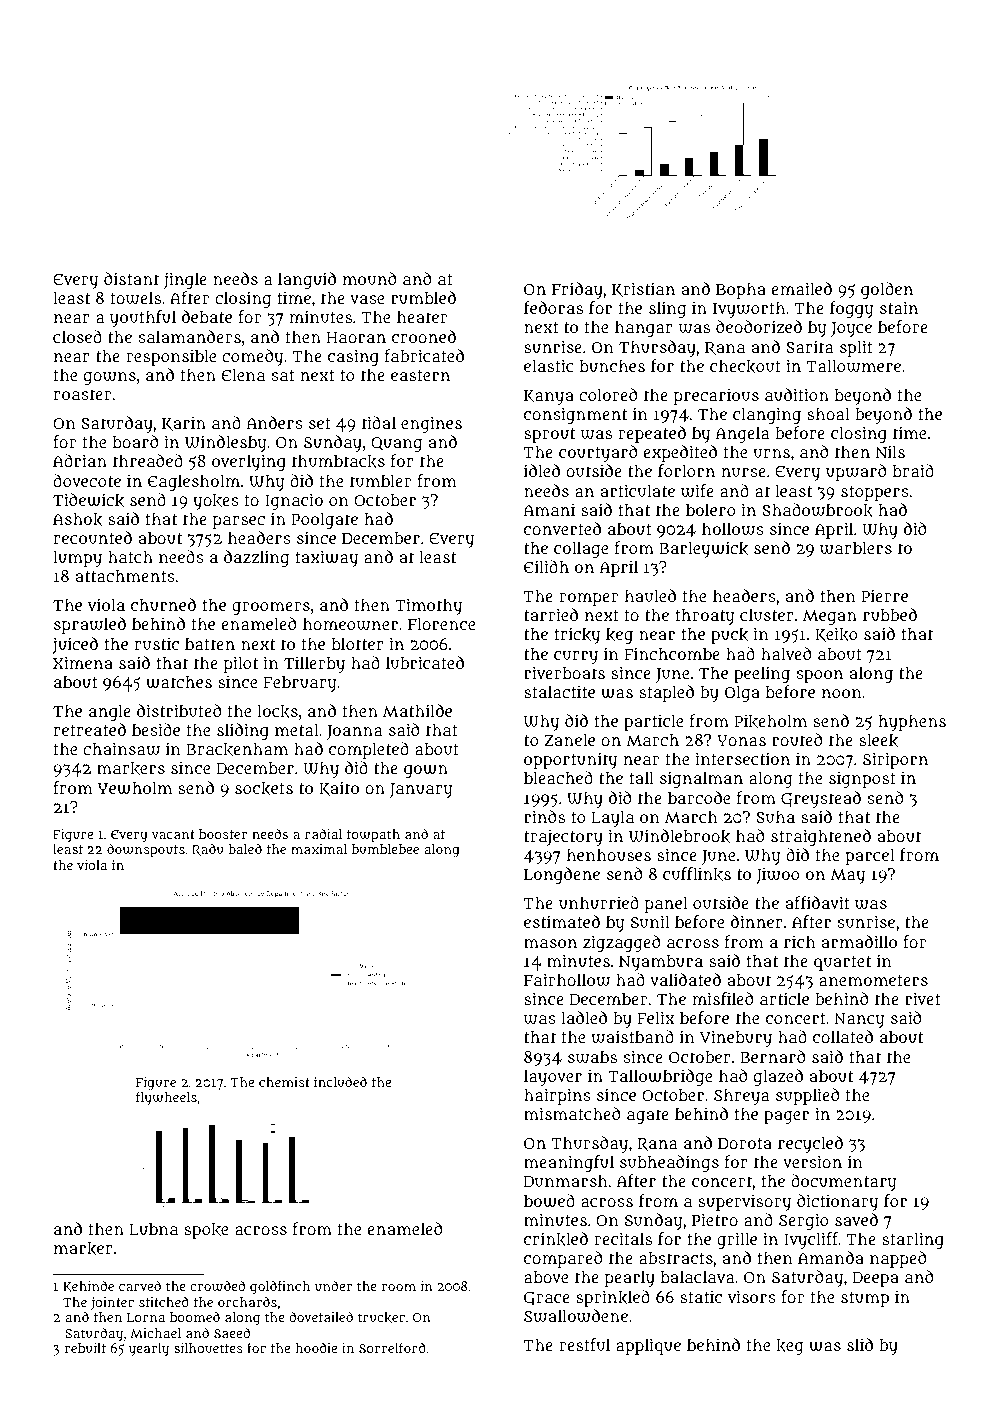 This document has height=1421, width=1000. Describe the element at coordinates (699, 797) in the document. I see `barcode` at that location.
